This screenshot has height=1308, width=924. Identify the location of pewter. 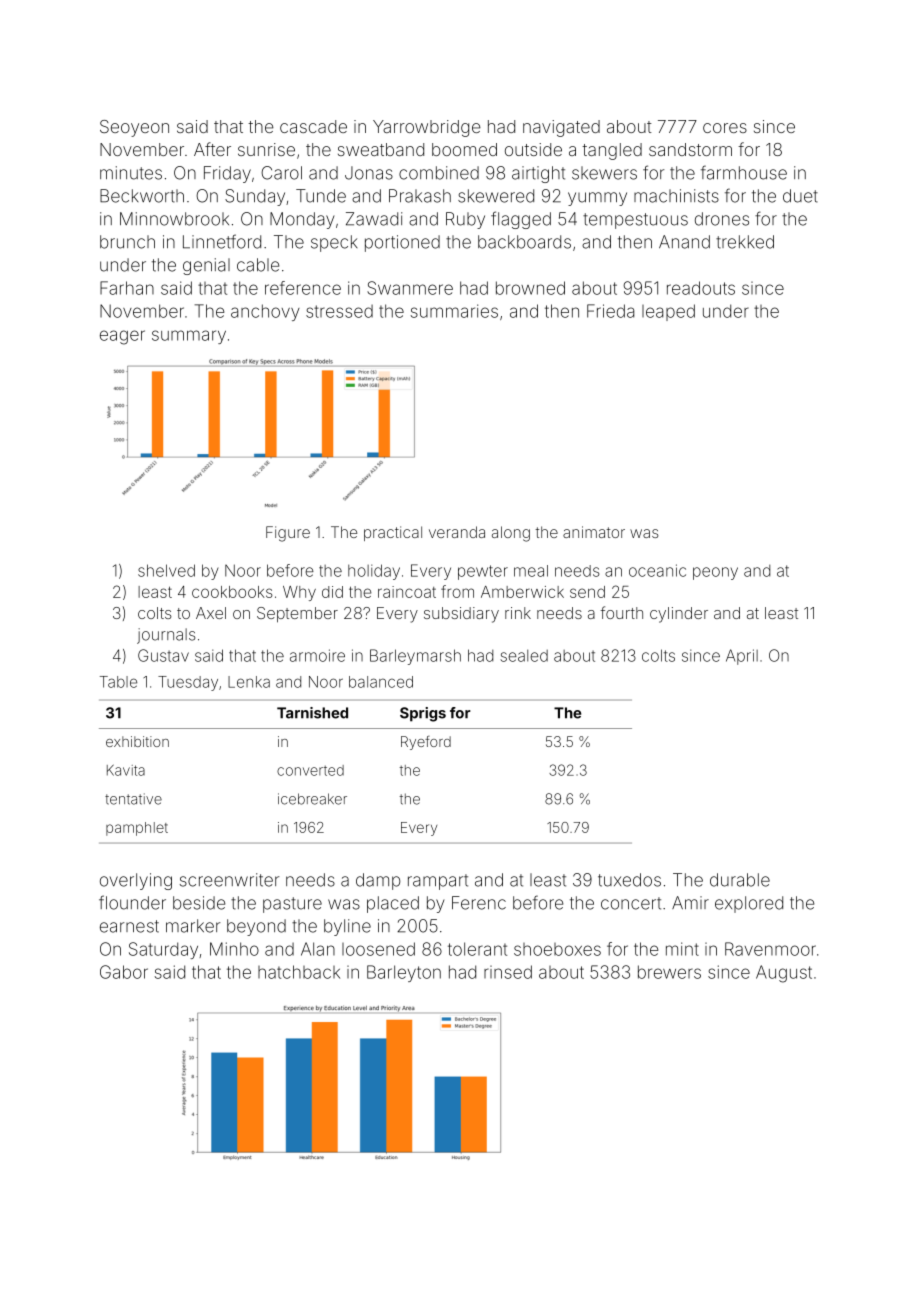
(483, 572).
